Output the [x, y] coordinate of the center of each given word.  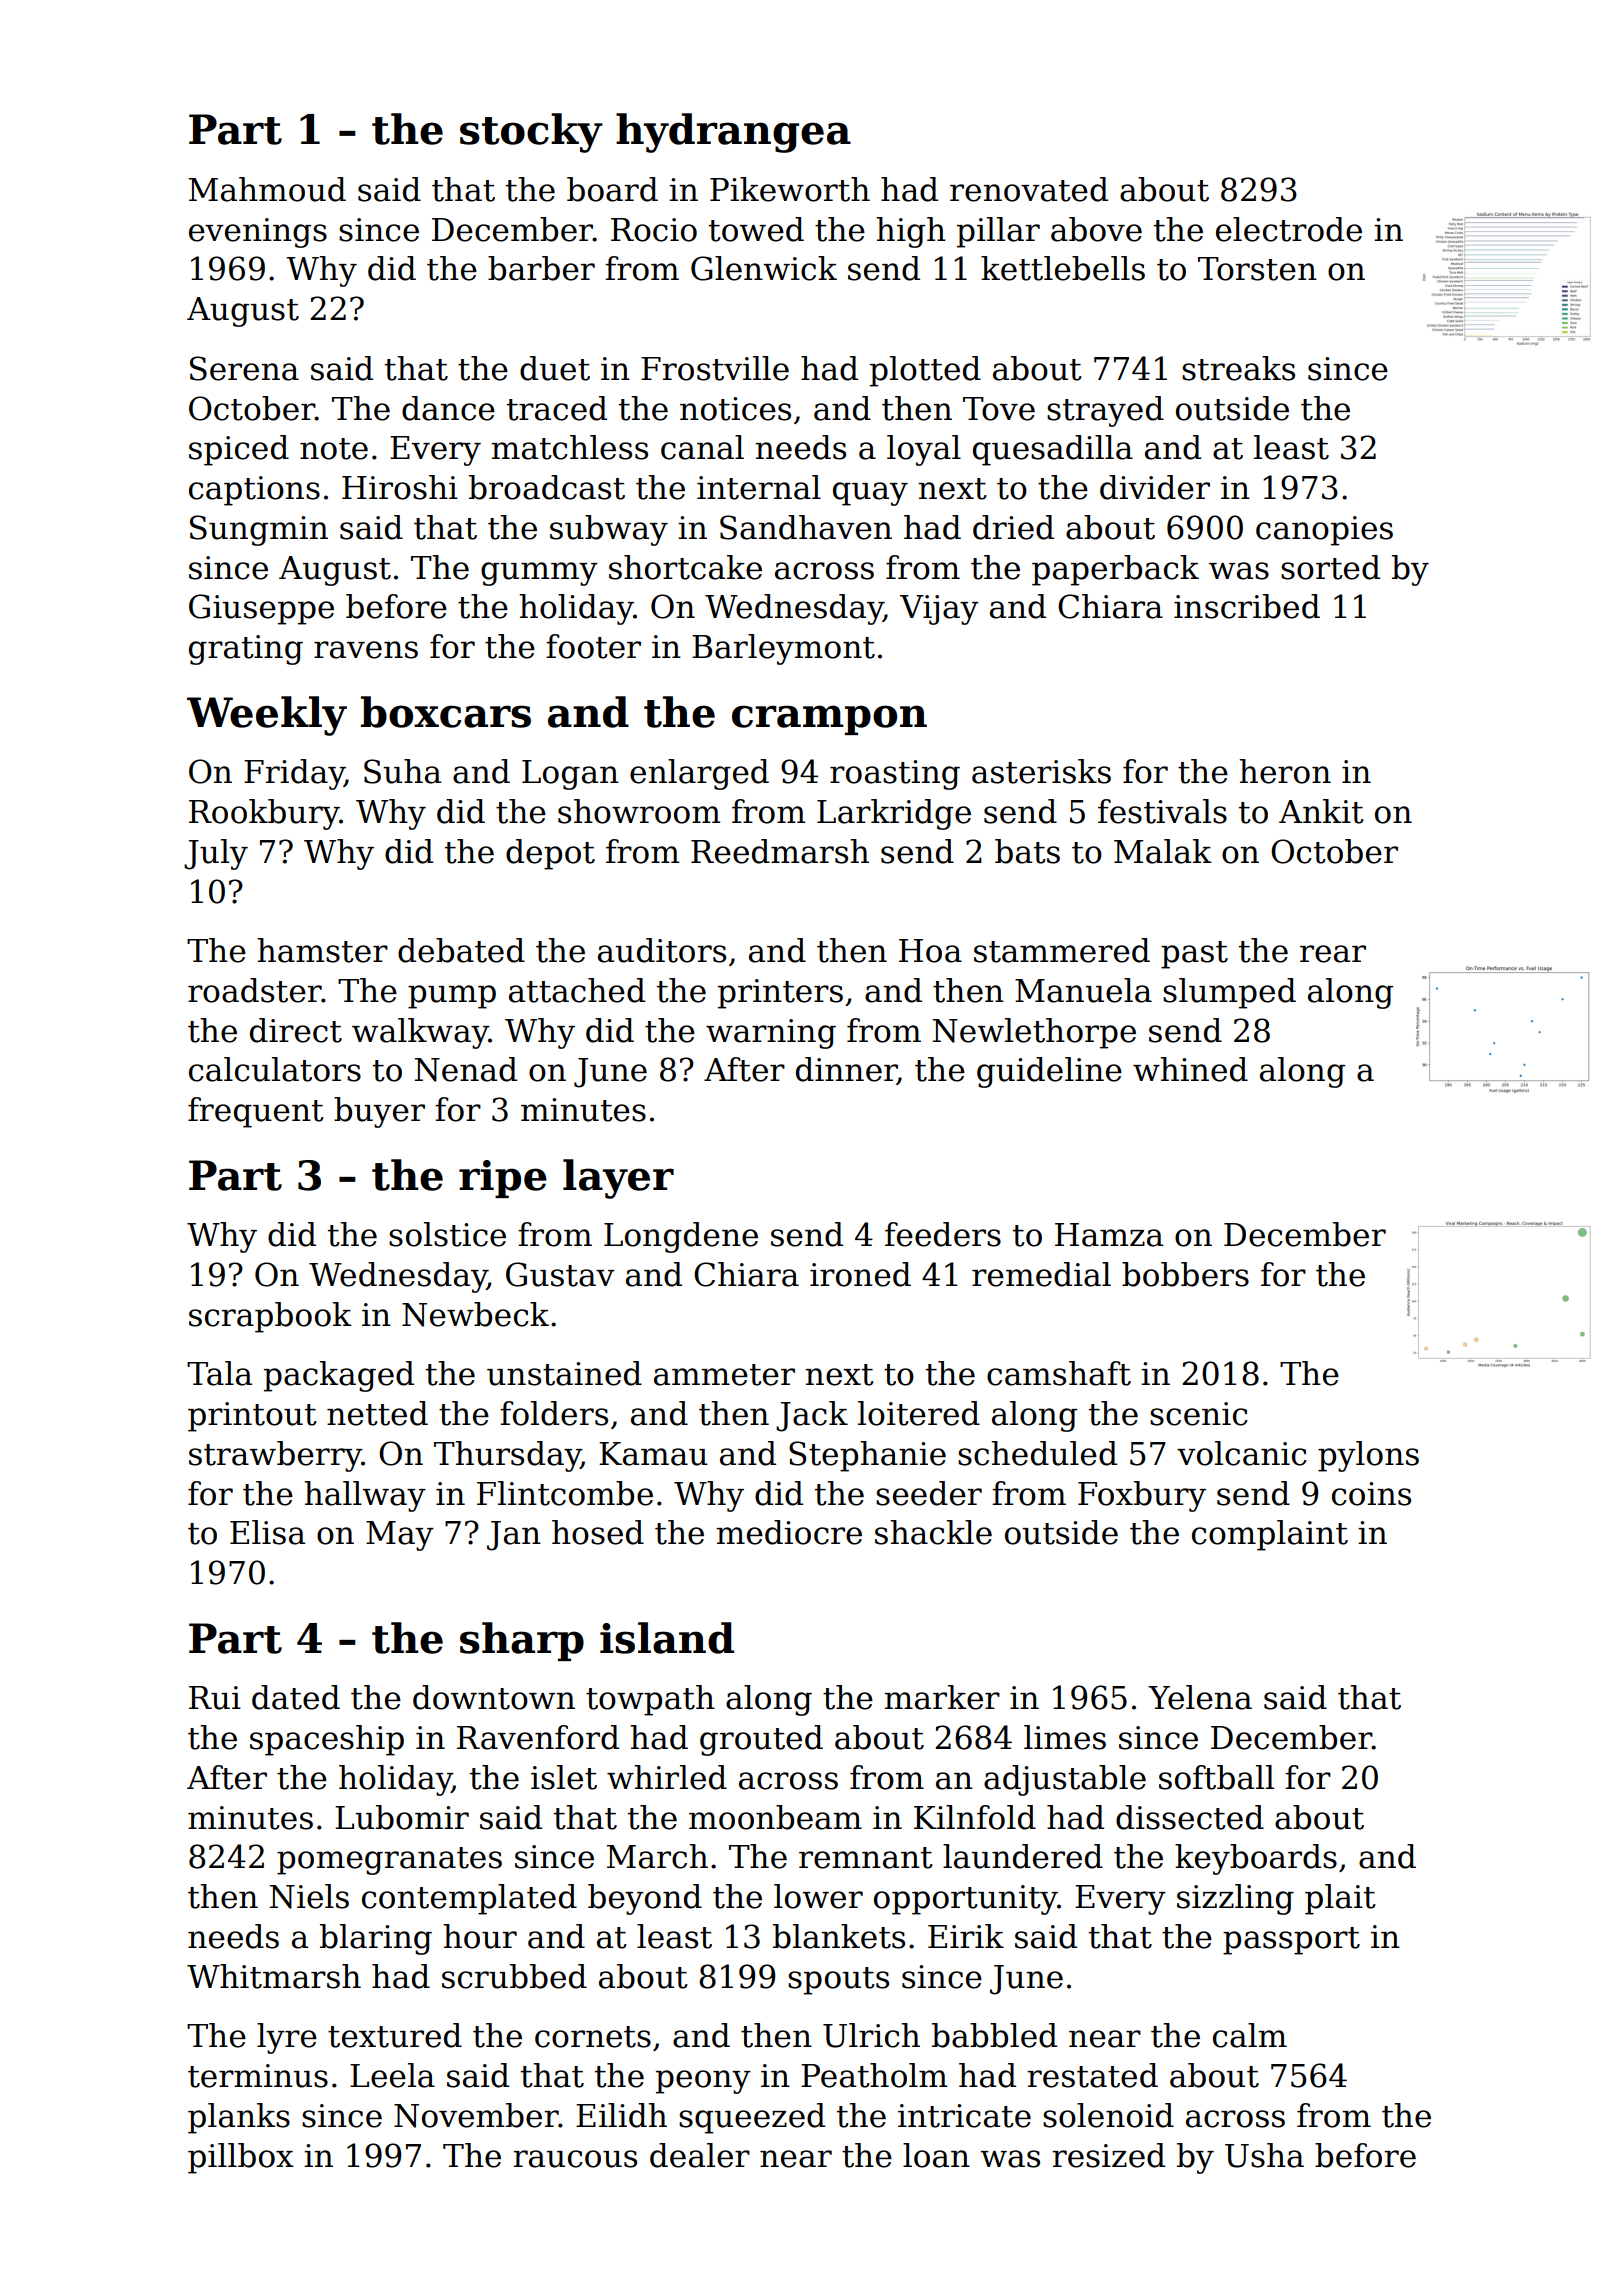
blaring [376, 1939]
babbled [994, 2035]
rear [1333, 954]
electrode [1289, 229]
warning [771, 1034]
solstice [447, 1234]
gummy [539, 574]
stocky [531, 133]
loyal [924, 450]
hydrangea [733, 133]
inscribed [1247, 606]
